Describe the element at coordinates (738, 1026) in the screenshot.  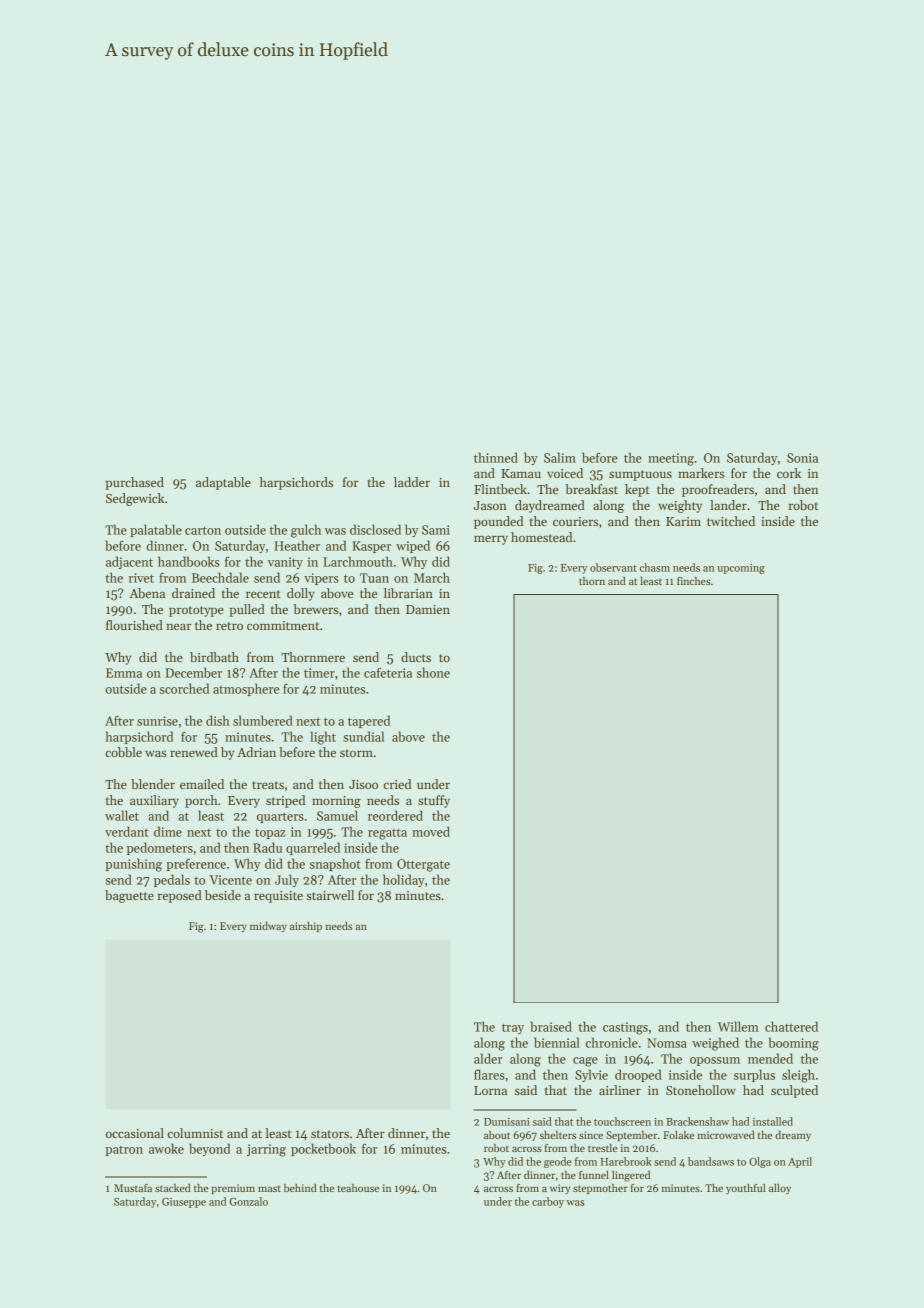
I see `Willem` at that location.
